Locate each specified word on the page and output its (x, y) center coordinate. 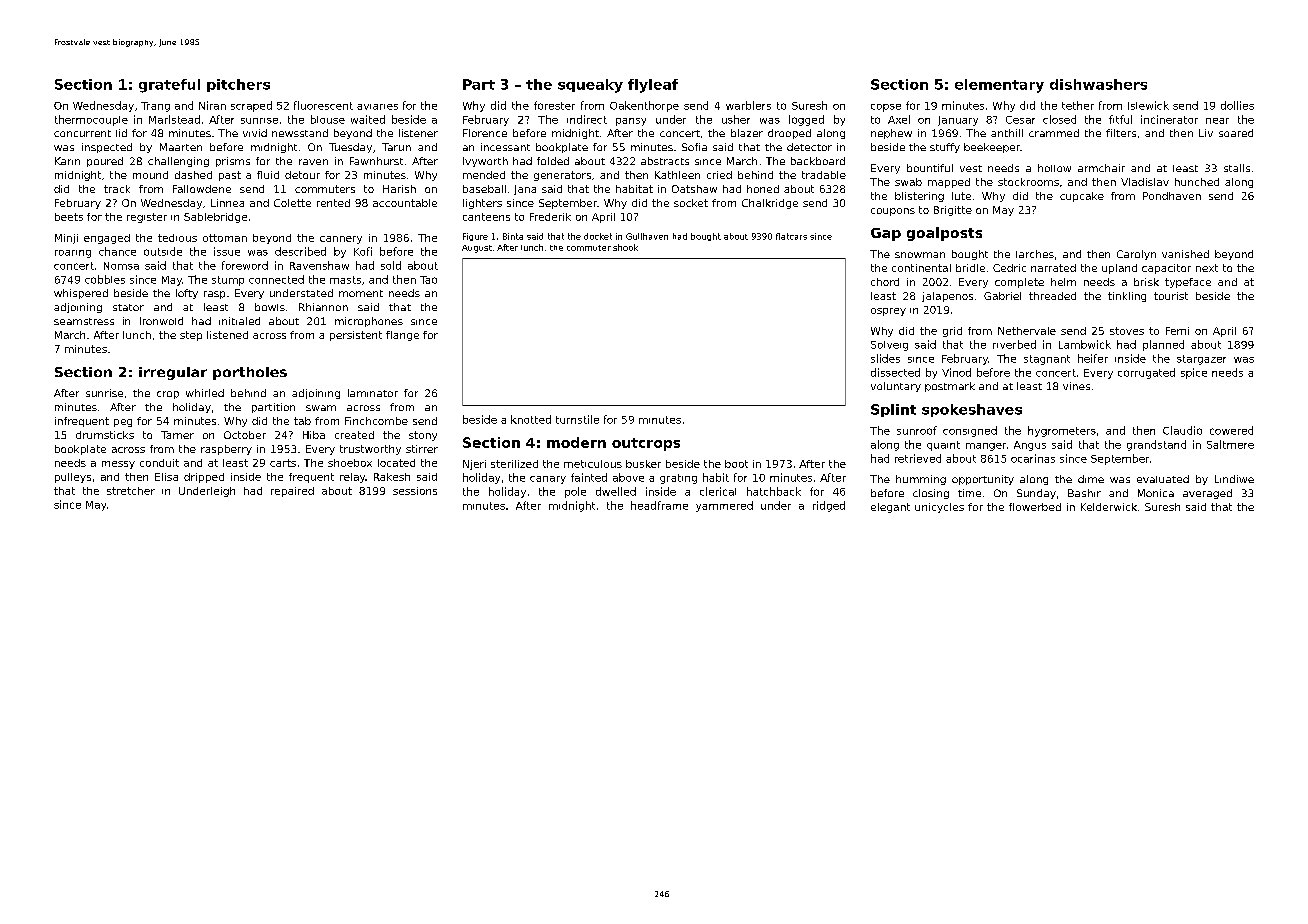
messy (118, 465)
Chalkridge (770, 204)
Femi (1177, 331)
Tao (428, 280)
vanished (1185, 254)
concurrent (82, 133)
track (117, 189)
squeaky (590, 86)
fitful (1120, 119)
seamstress (84, 321)
